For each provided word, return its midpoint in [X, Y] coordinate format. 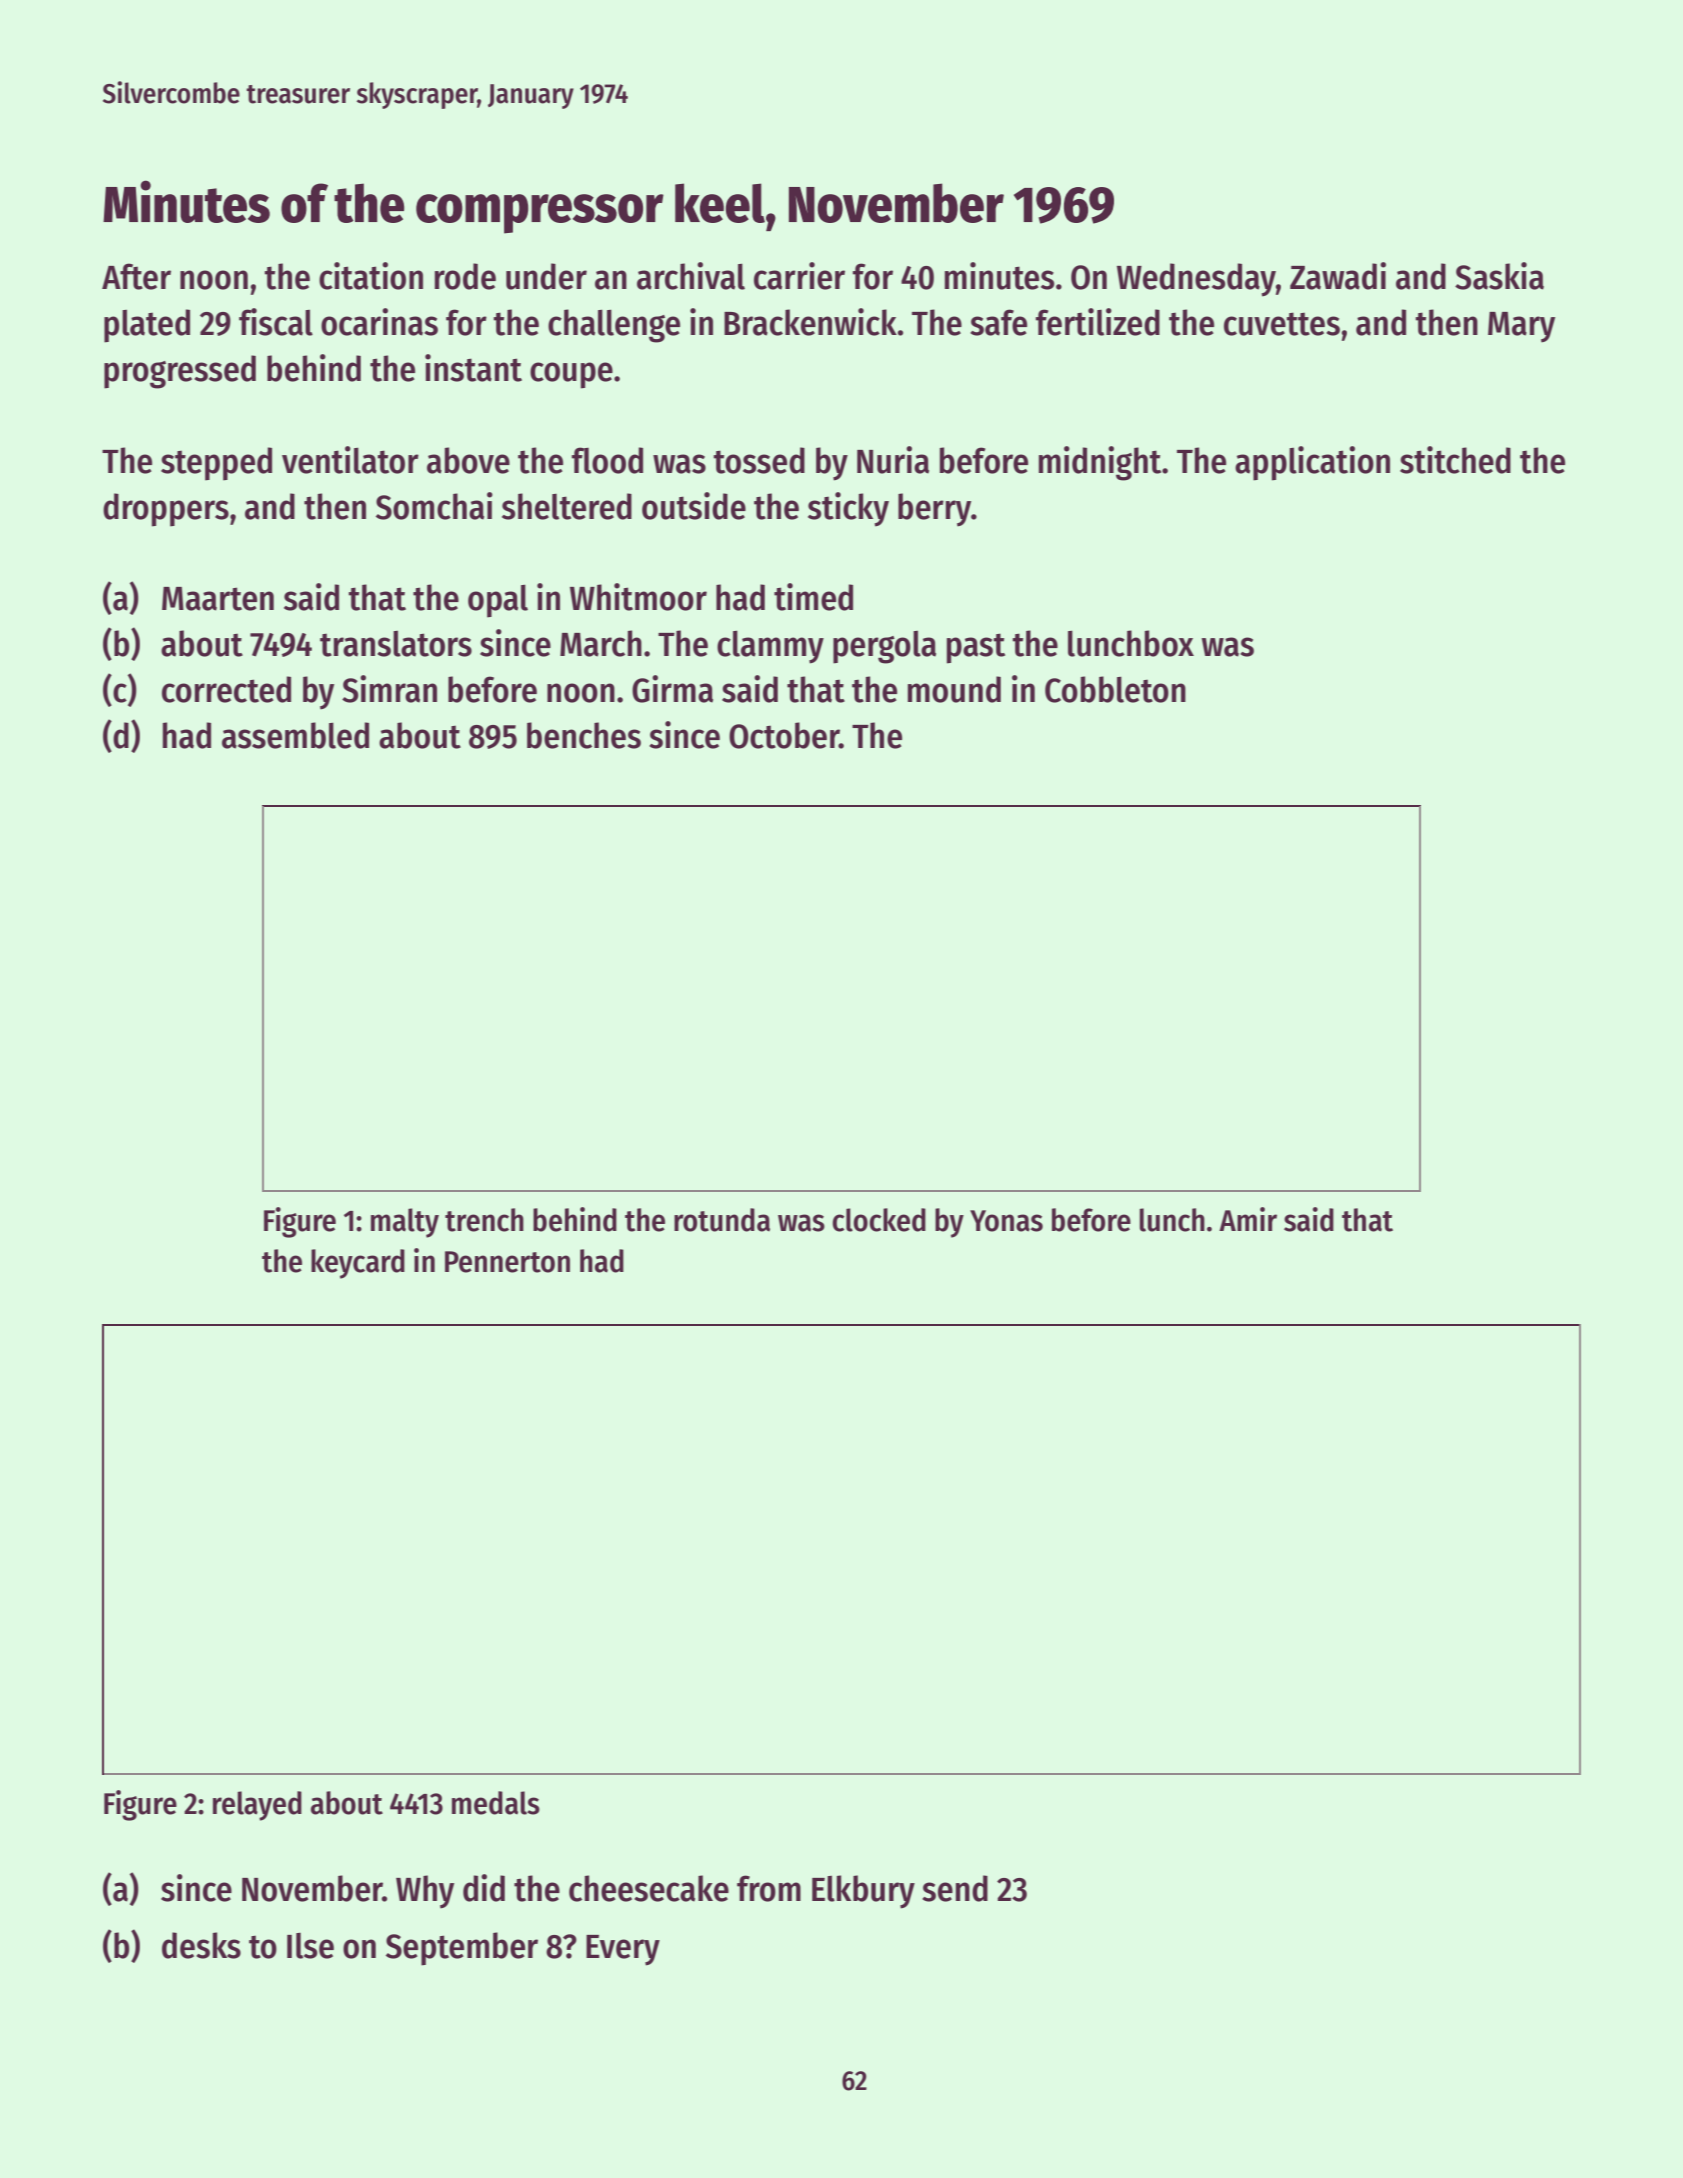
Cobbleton [1115, 689]
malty [405, 1223]
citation [371, 276]
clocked [879, 1220]
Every [623, 1950]
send [955, 1888]
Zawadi [1338, 276]
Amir [1248, 1219]
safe [998, 322]
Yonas [1006, 1221]
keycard [358, 1264]
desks [201, 1945]
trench [484, 1220]
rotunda [722, 1220]
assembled [295, 735]
